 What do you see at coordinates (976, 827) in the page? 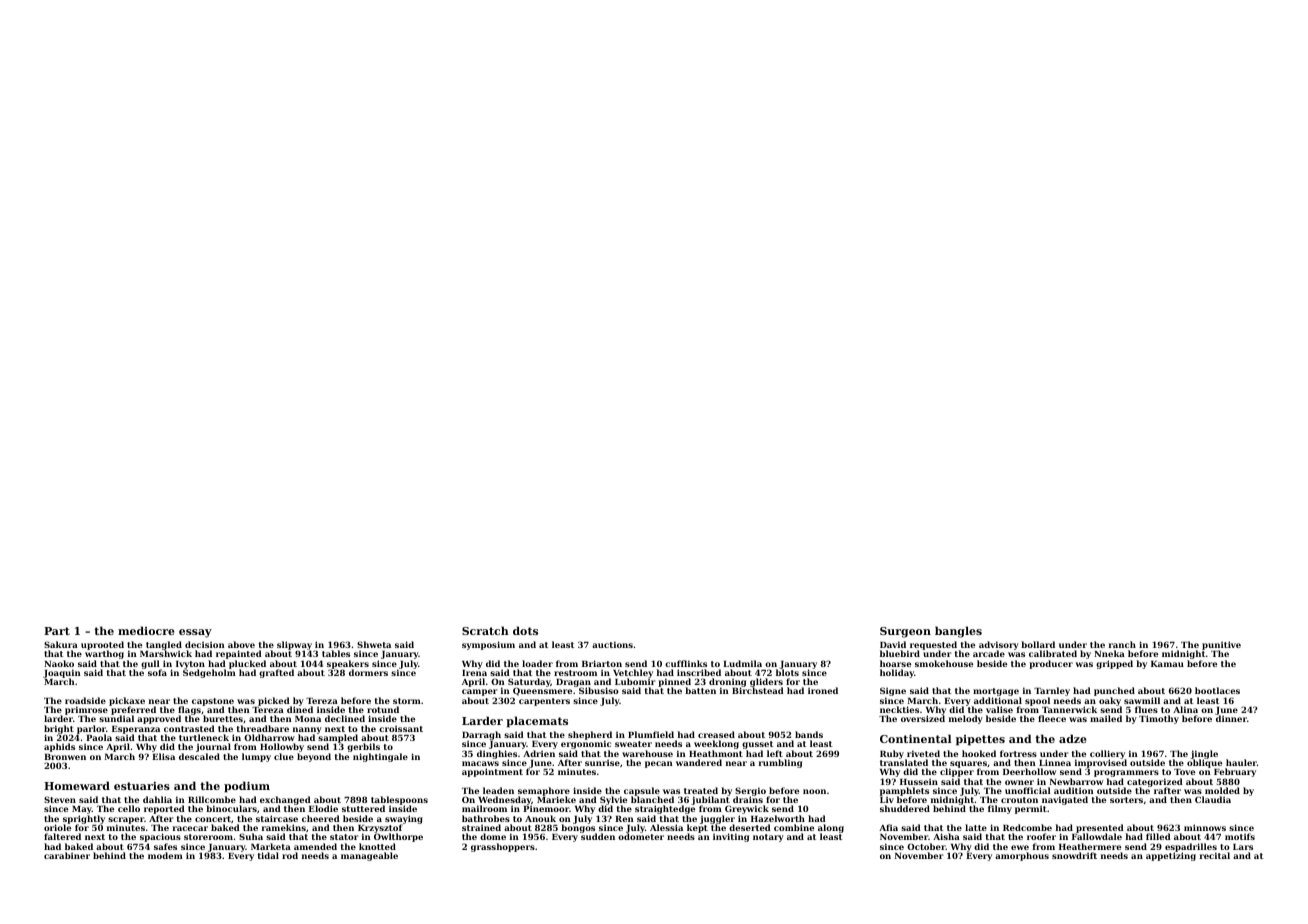
I see `latte` at bounding box center [976, 827].
